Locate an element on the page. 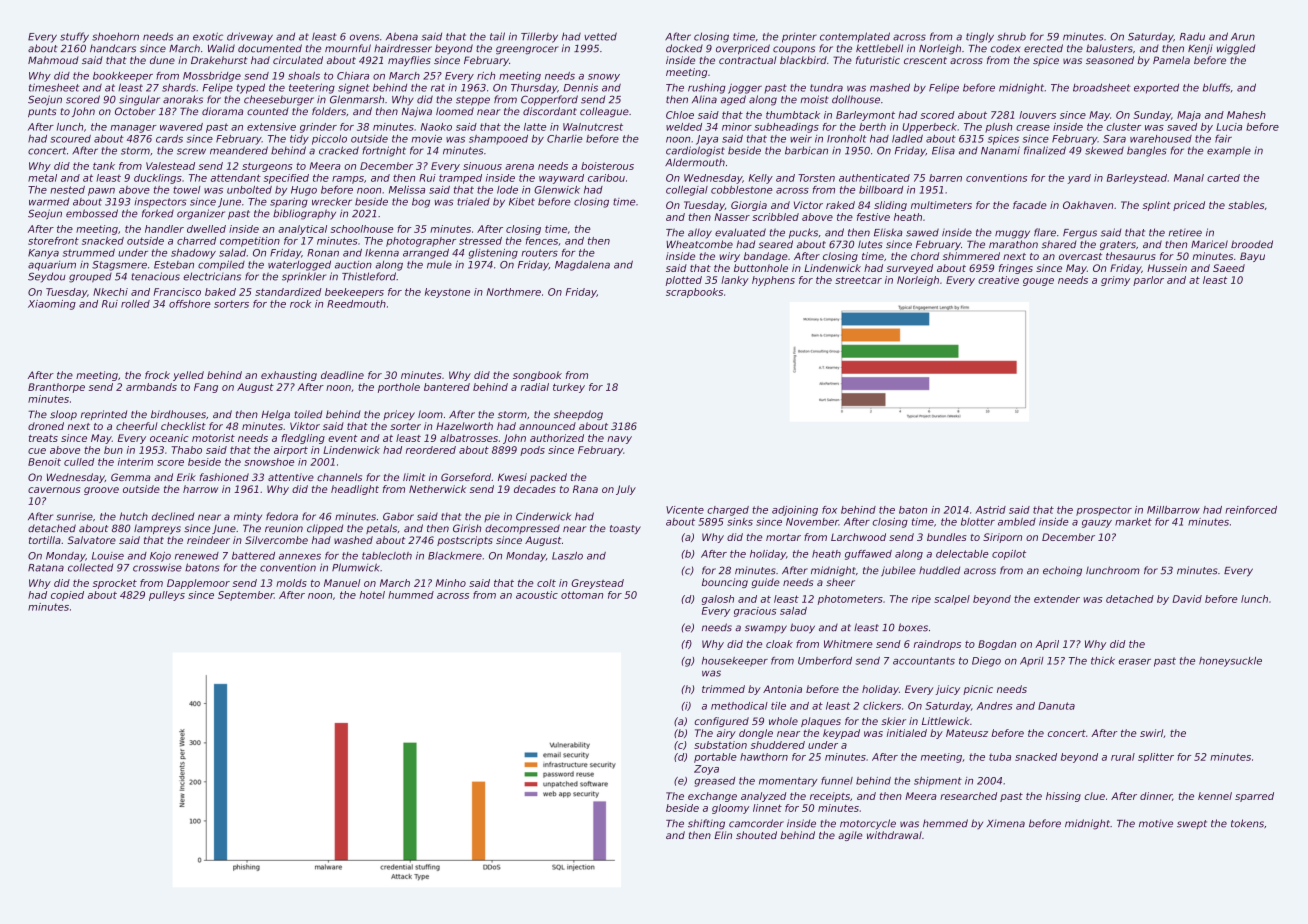  hyphens is located at coordinates (773, 281).
